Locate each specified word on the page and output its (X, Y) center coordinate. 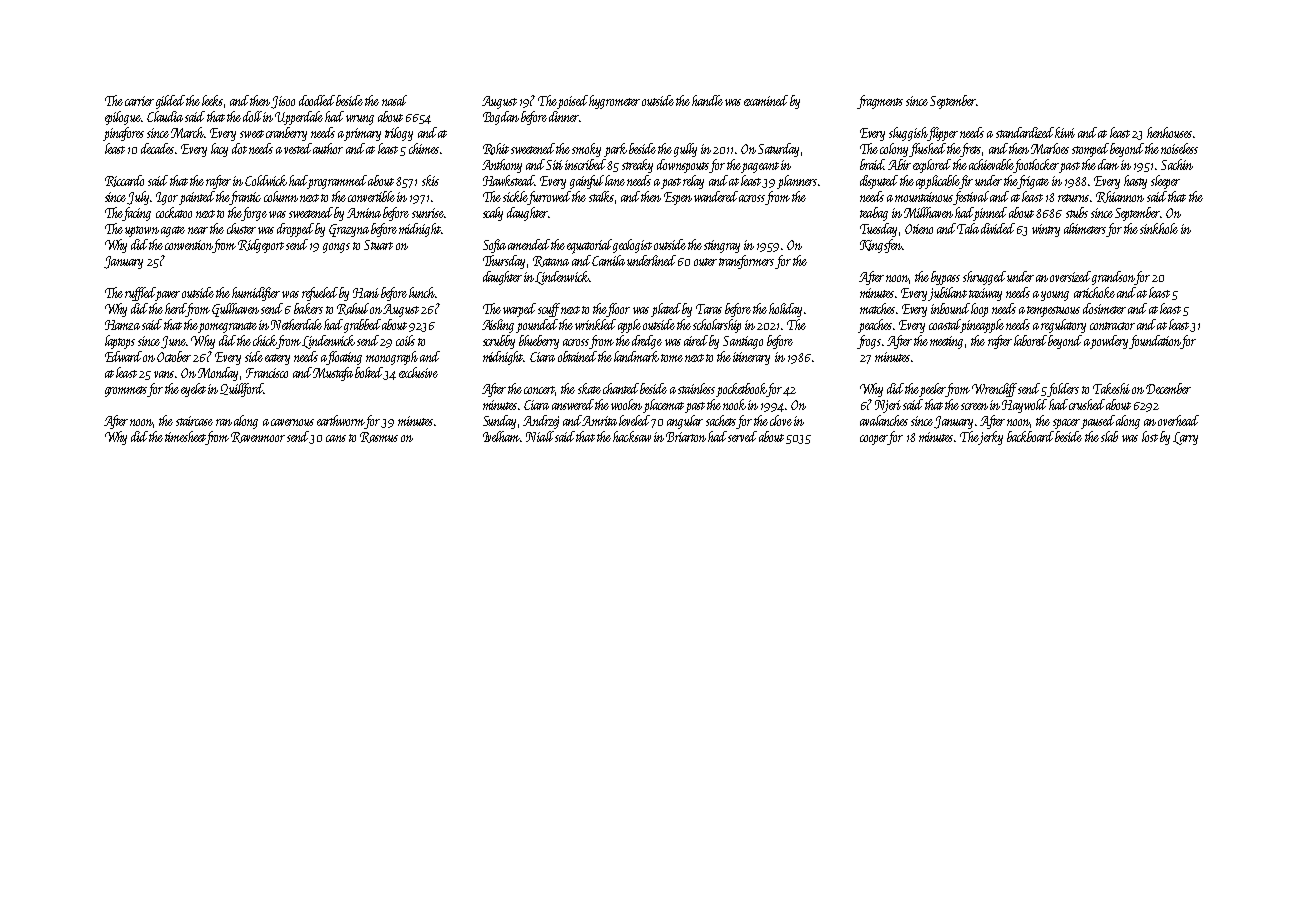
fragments (880, 102)
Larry (1185, 438)
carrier (139, 101)
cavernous (292, 422)
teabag (874, 214)
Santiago (743, 342)
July (138, 198)
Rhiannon (1120, 197)
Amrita (600, 421)
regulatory (1063, 326)
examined (766, 100)
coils (405, 340)
